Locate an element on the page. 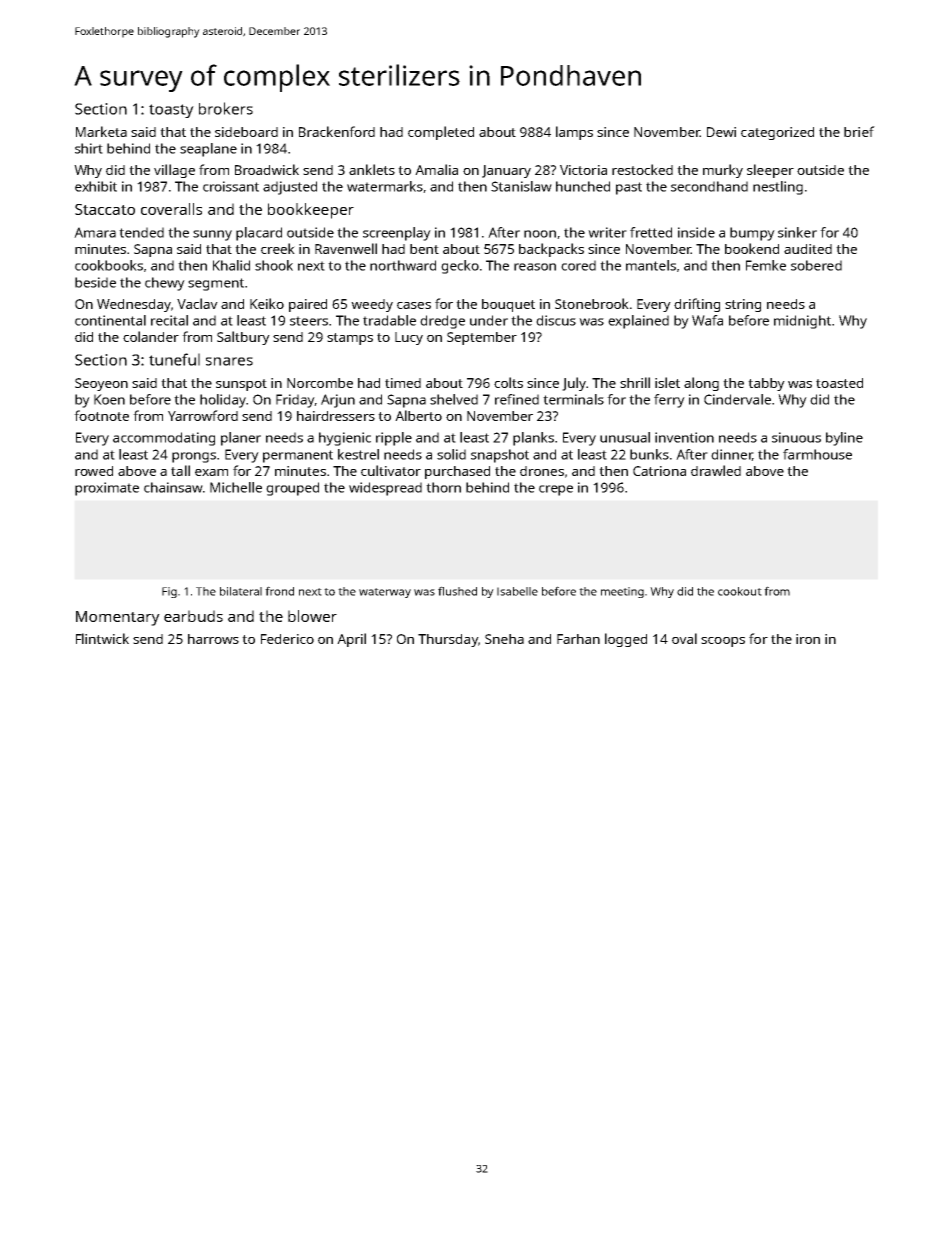 The width and height of the document is (952, 1233). Koen is located at coordinates (109, 399).
